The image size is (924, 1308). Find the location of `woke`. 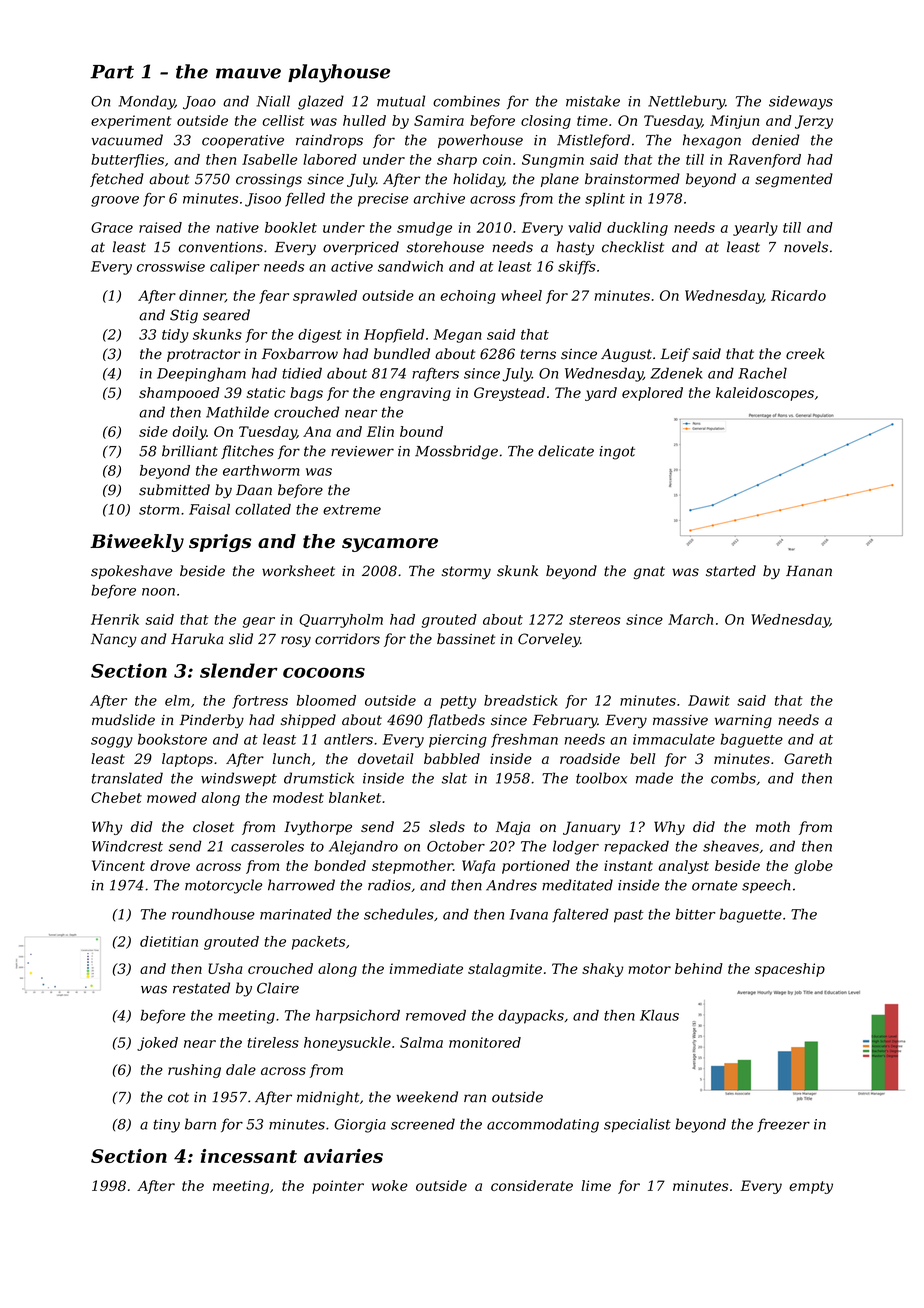

woke is located at coordinates (390, 1185).
